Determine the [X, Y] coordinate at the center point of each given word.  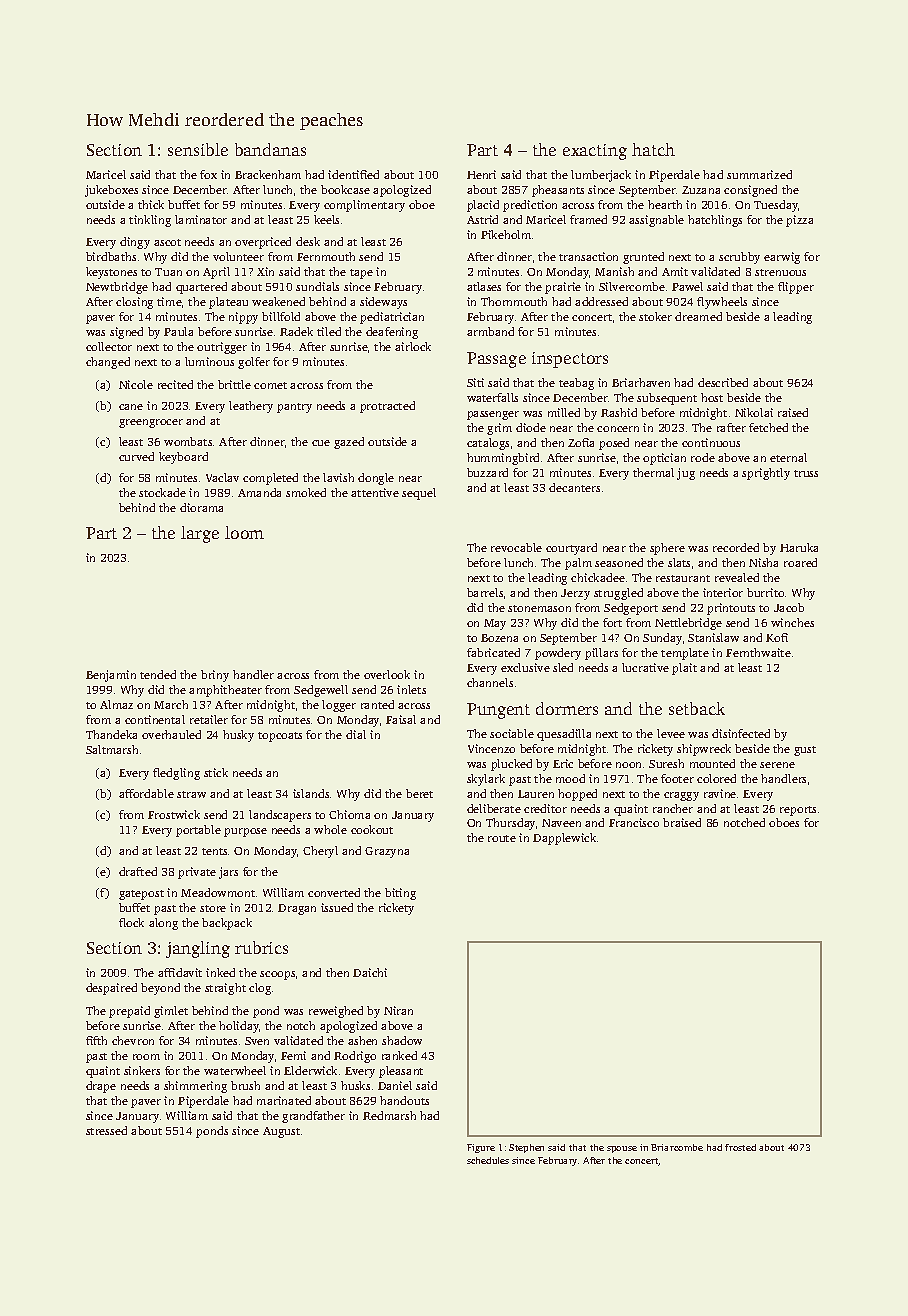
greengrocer [151, 423]
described [723, 382]
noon [628, 765]
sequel [419, 494]
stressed [106, 1130]
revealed [737, 577]
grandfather [313, 1117]
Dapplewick [564, 839]
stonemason [539, 608]
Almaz [116, 704]
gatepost [141, 895]
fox [208, 174]
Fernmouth [326, 256]
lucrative [645, 667]
